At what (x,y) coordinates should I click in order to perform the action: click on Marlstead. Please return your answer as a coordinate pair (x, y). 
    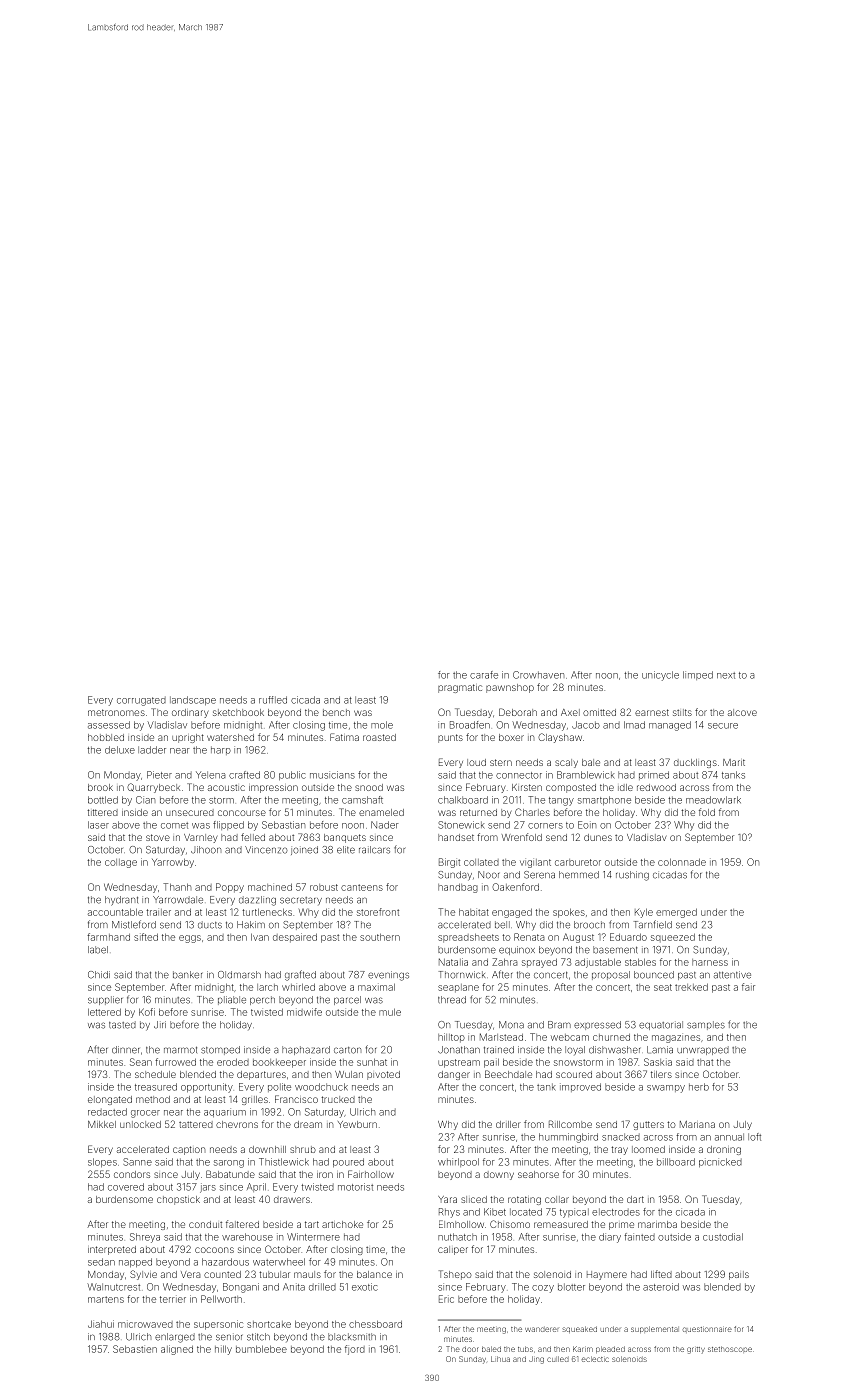
    Looking at the image, I should click on (501, 1037).
